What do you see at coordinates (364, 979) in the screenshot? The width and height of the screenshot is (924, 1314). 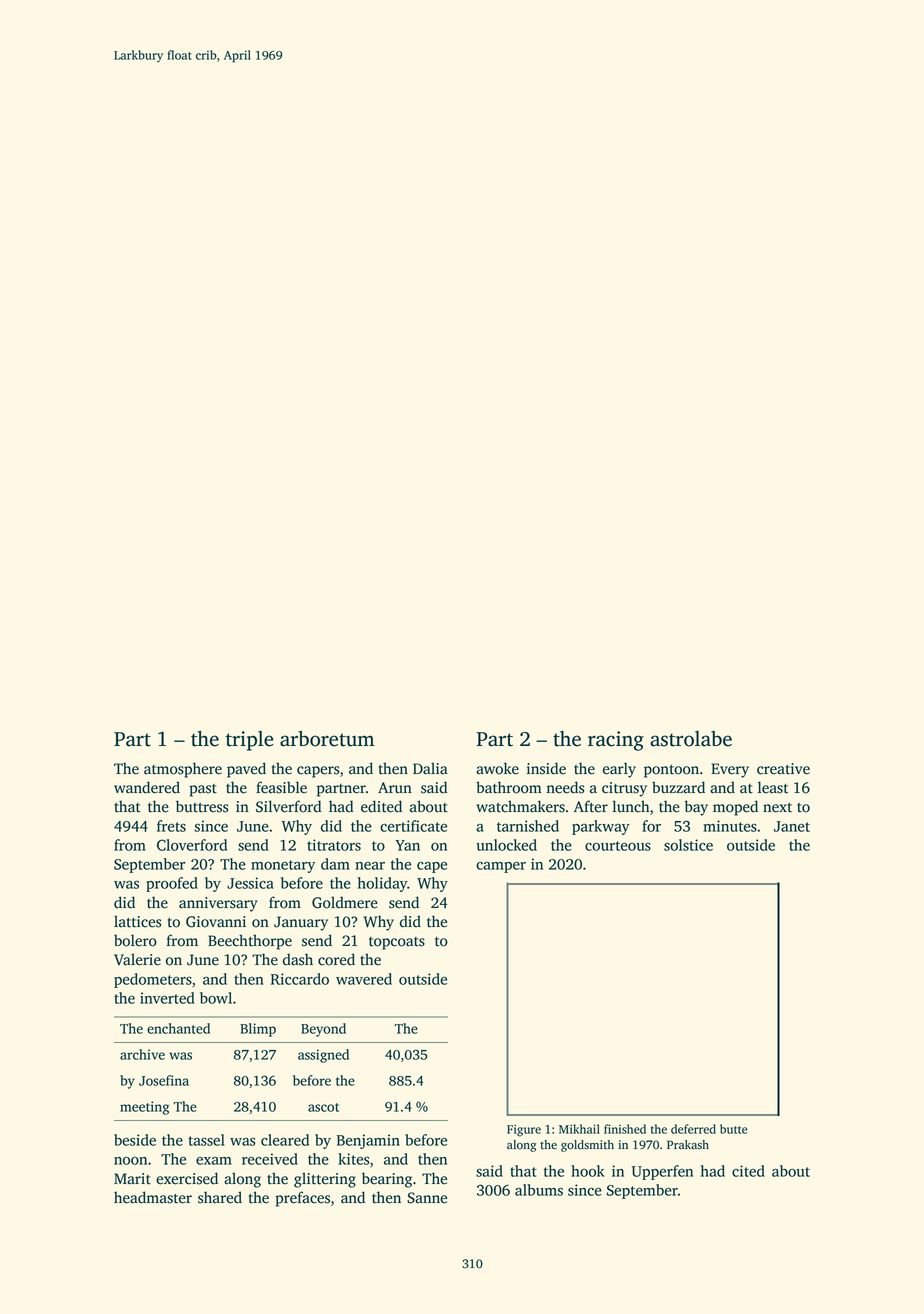 I see `wavered` at bounding box center [364, 979].
